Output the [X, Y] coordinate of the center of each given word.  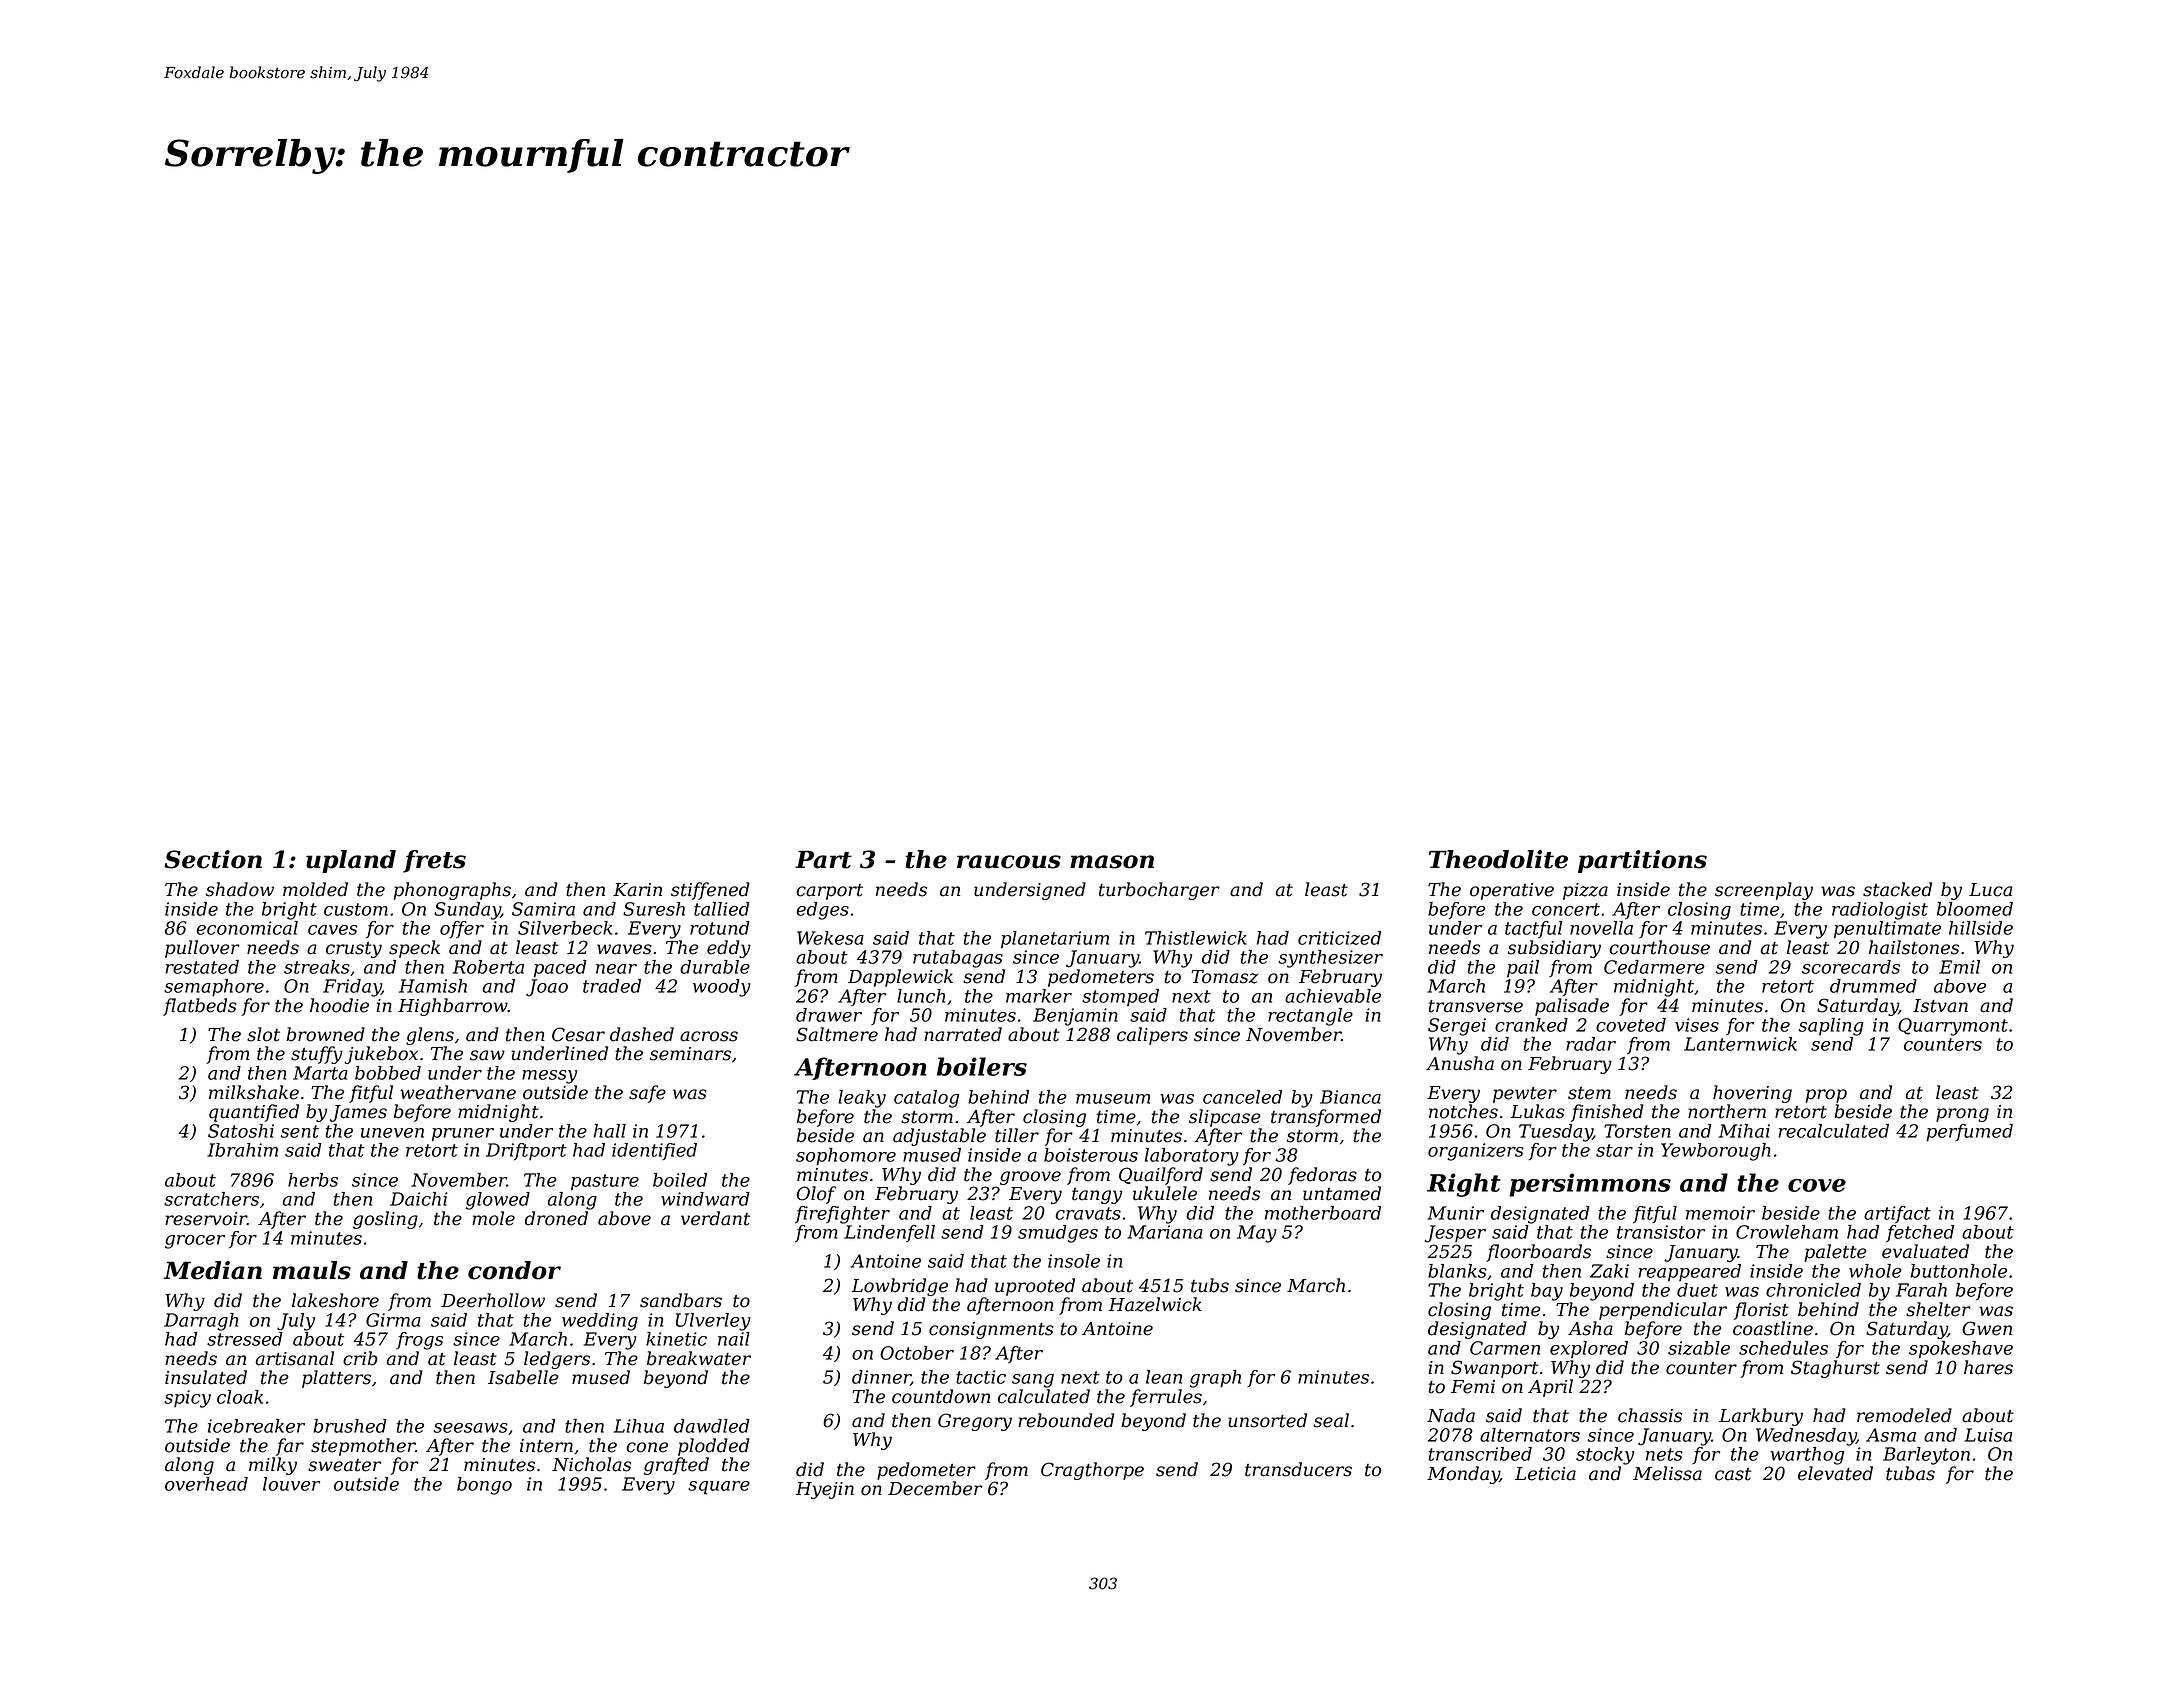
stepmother [363, 1447]
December [935, 1488]
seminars [690, 1054]
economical [247, 928]
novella [1601, 928]
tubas [1910, 1473]
